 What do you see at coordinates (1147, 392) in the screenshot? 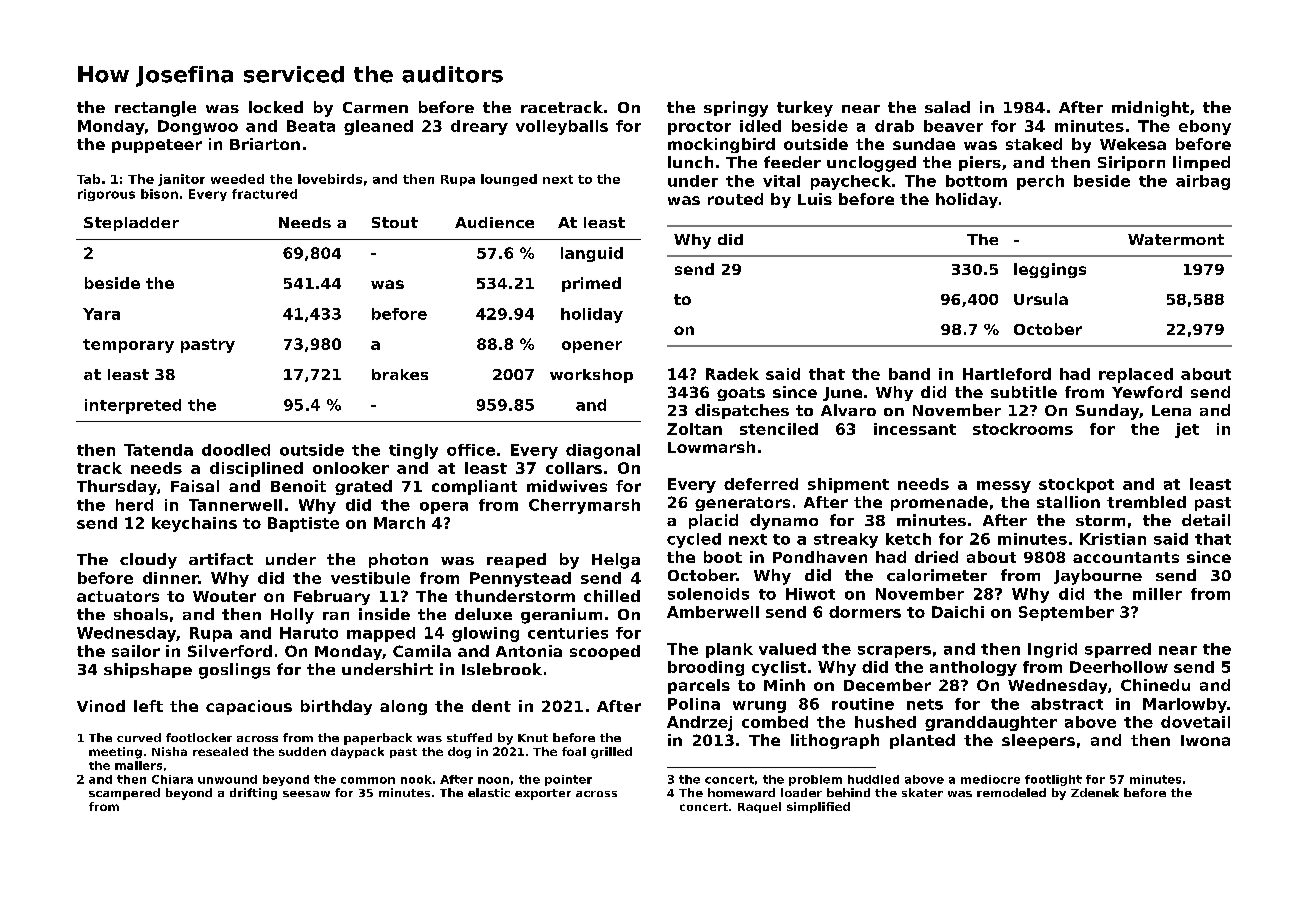
I see `Yewford` at bounding box center [1147, 392].
